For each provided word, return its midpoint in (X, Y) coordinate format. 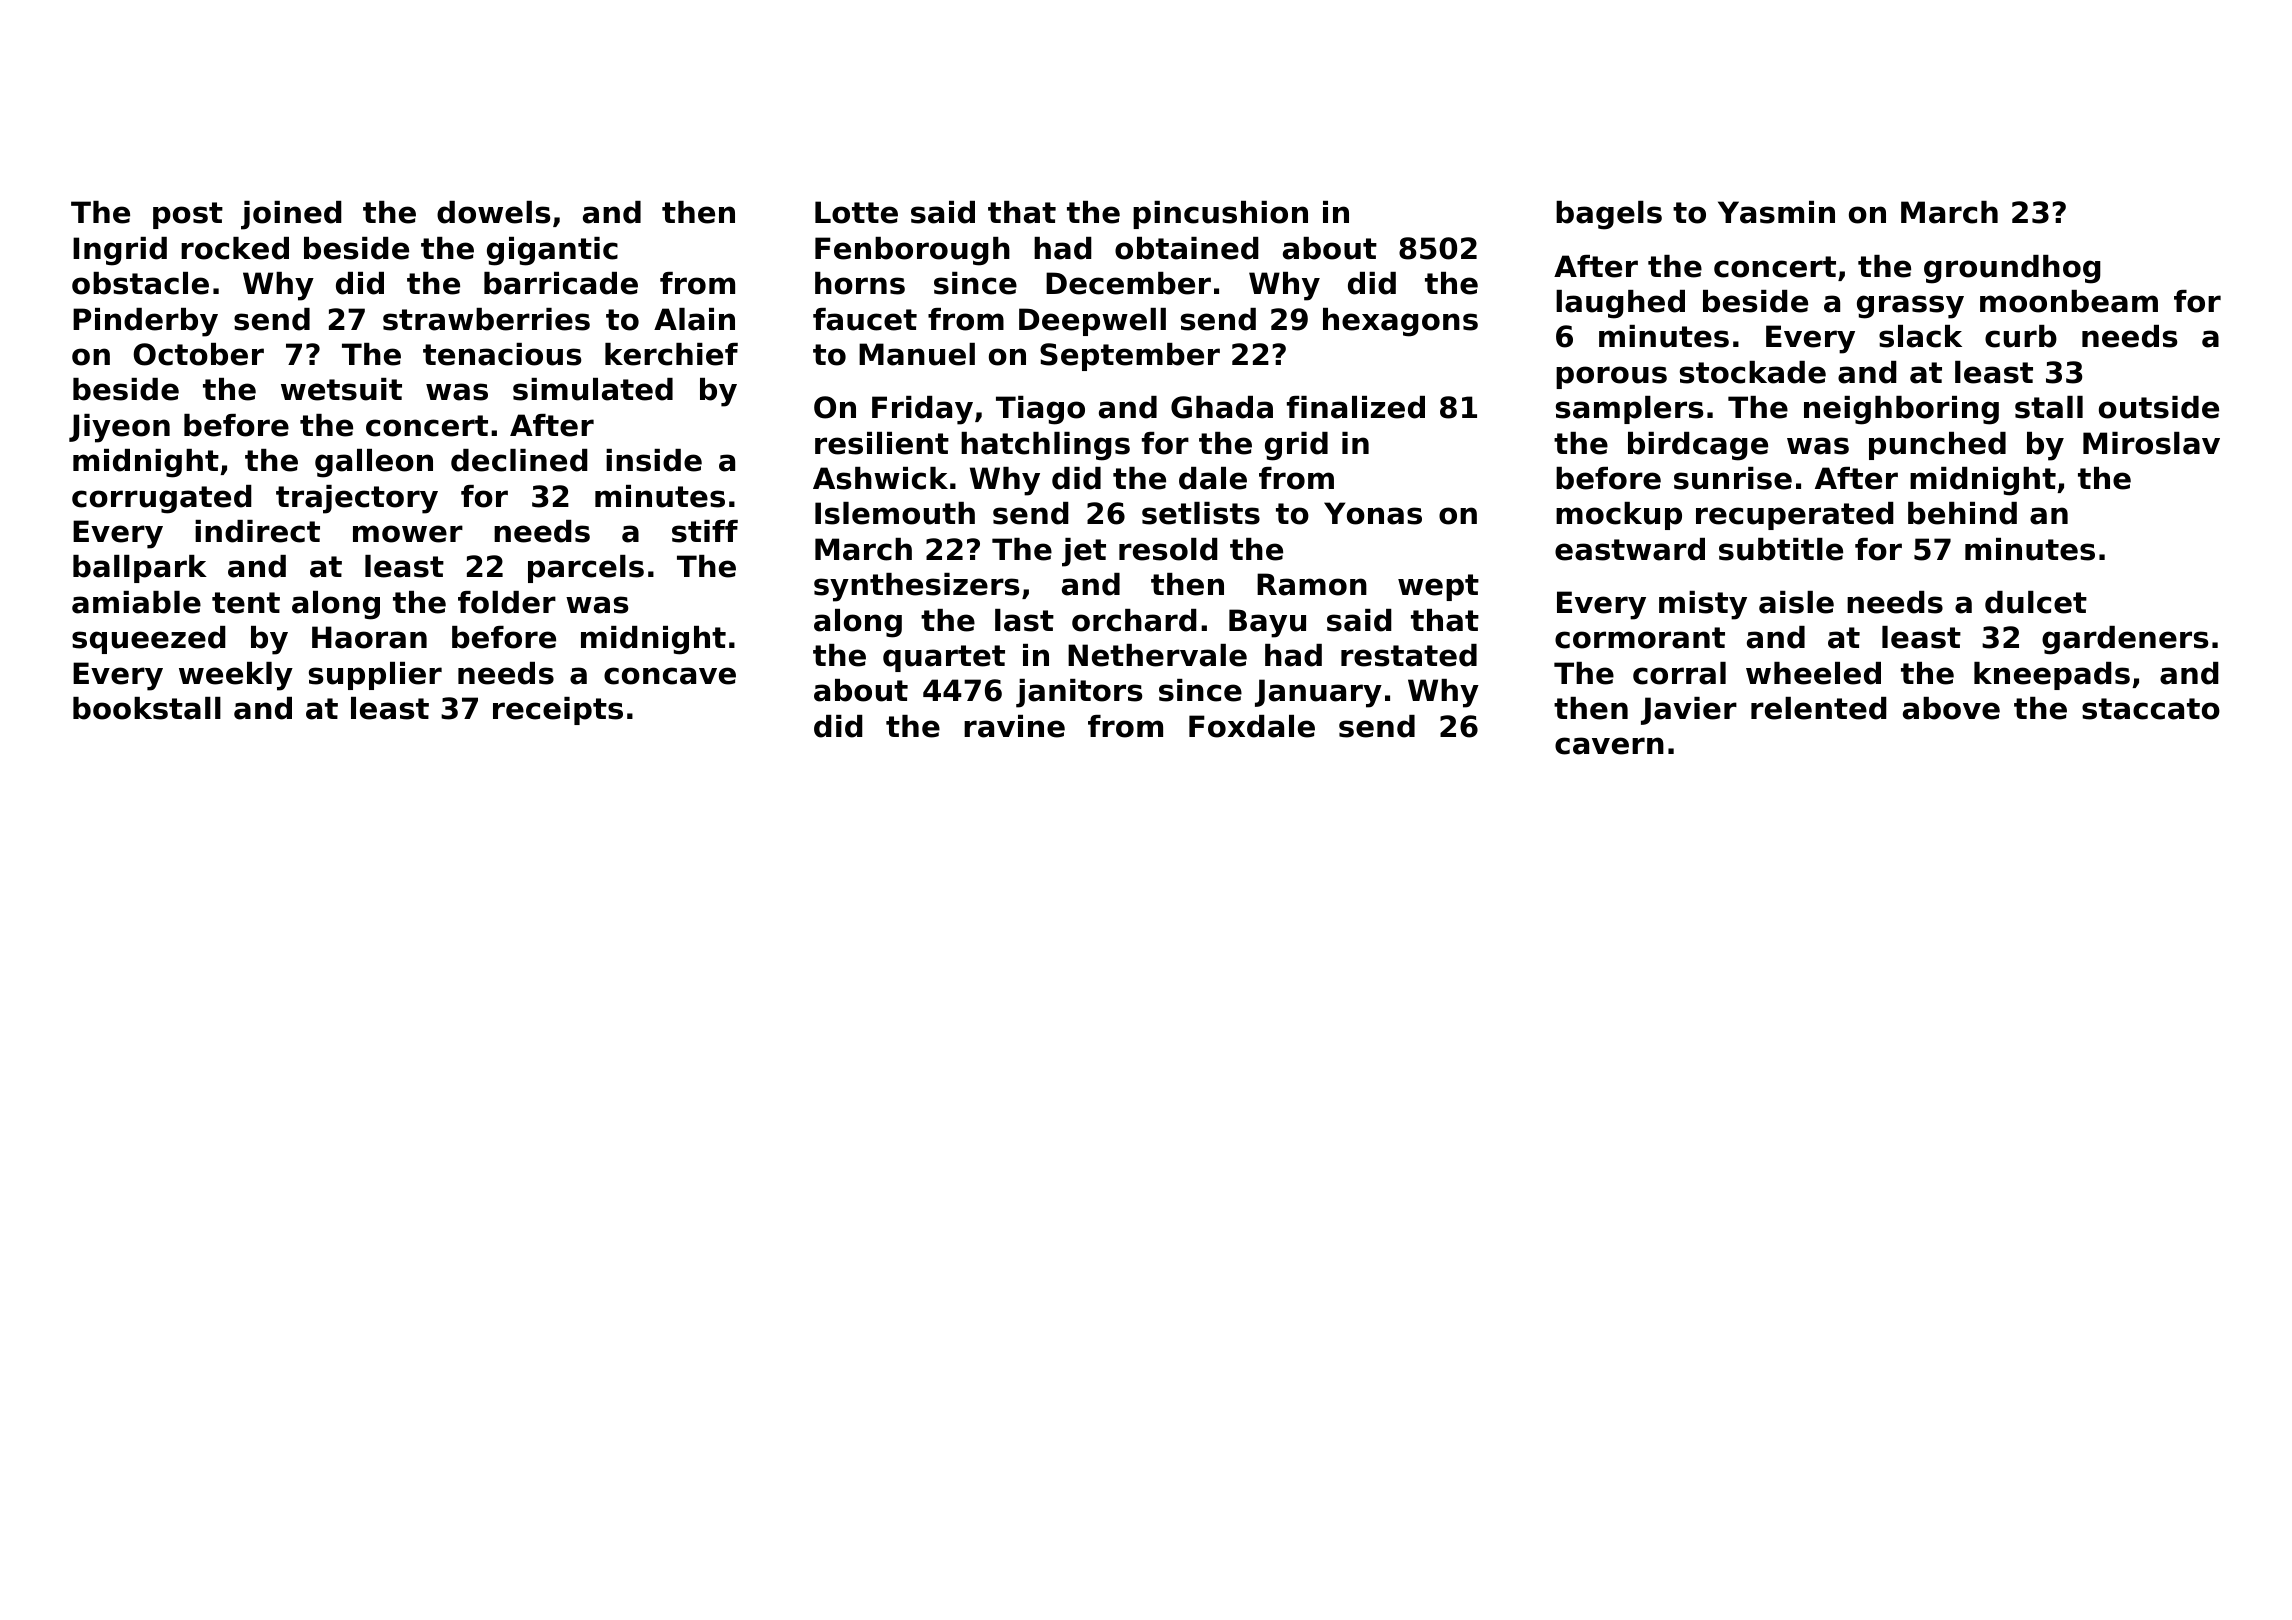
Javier (1689, 711)
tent (246, 603)
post (188, 215)
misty (1703, 605)
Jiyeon (119, 428)
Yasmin (1776, 212)
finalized (1356, 407)
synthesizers (917, 587)
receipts (558, 711)
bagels (1609, 215)
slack (1920, 336)
